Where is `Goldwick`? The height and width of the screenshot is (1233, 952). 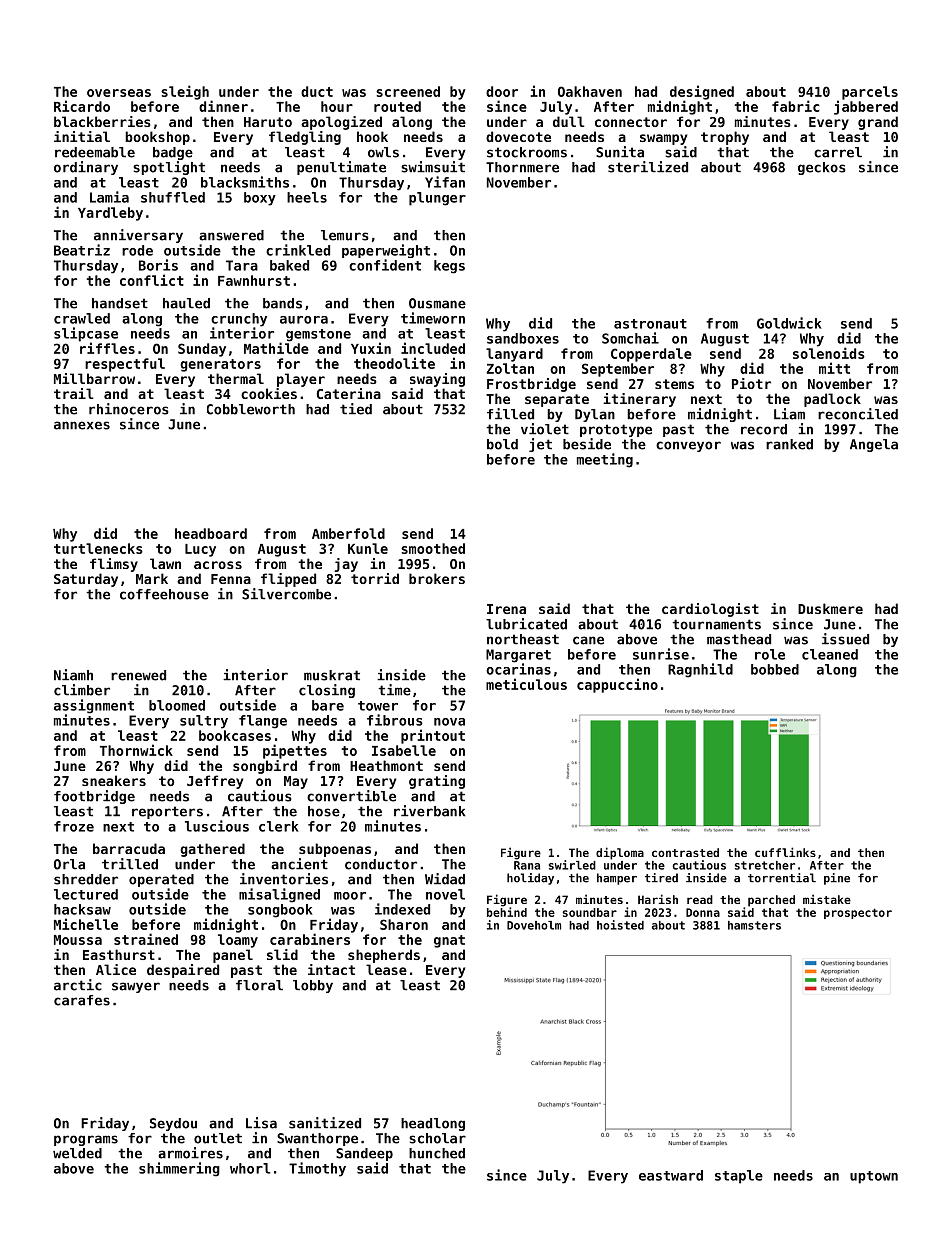 Goldwick is located at coordinates (789, 323).
